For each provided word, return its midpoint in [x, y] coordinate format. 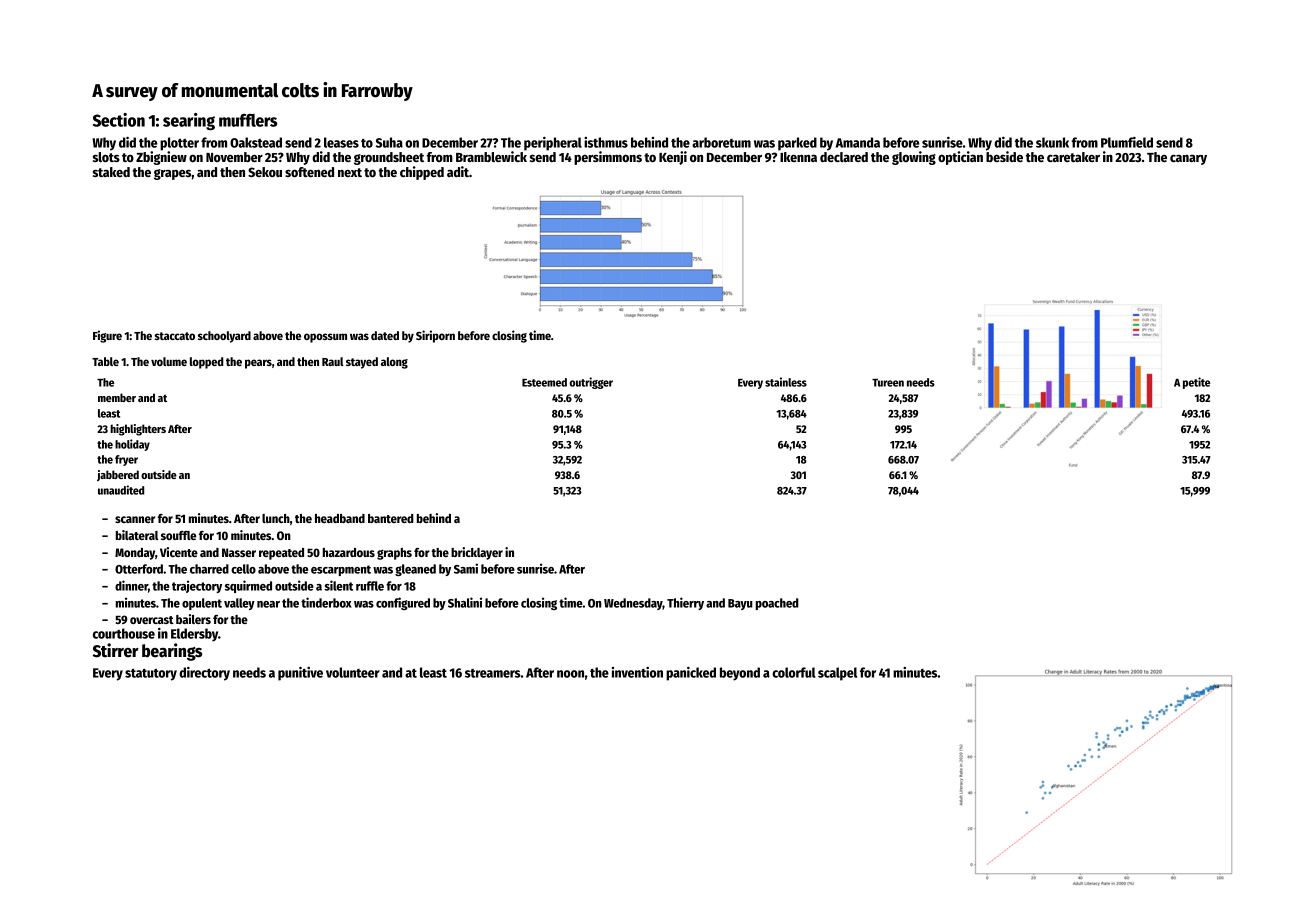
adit [458, 171]
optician [960, 158]
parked [797, 144]
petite [1196, 383]
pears [258, 364]
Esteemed [544, 382]
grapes [173, 174]
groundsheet [389, 158]
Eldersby [194, 635]
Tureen [888, 383]
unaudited [121, 490]
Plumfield [1127, 142]
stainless [786, 382]
